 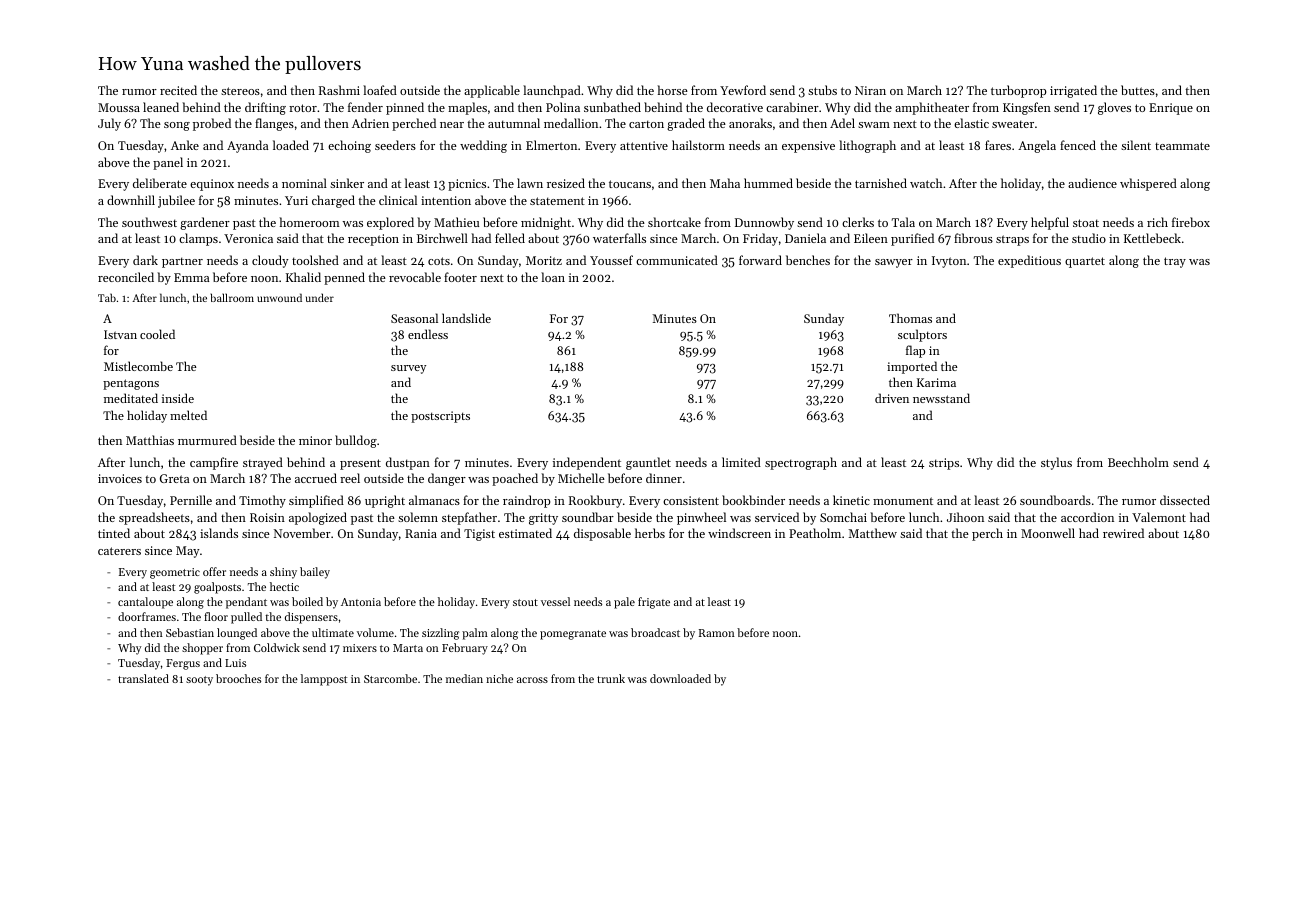 What do you see at coordinates (750, 123) in the document?
I see `anoraks` at bounding box center [750, 123].
